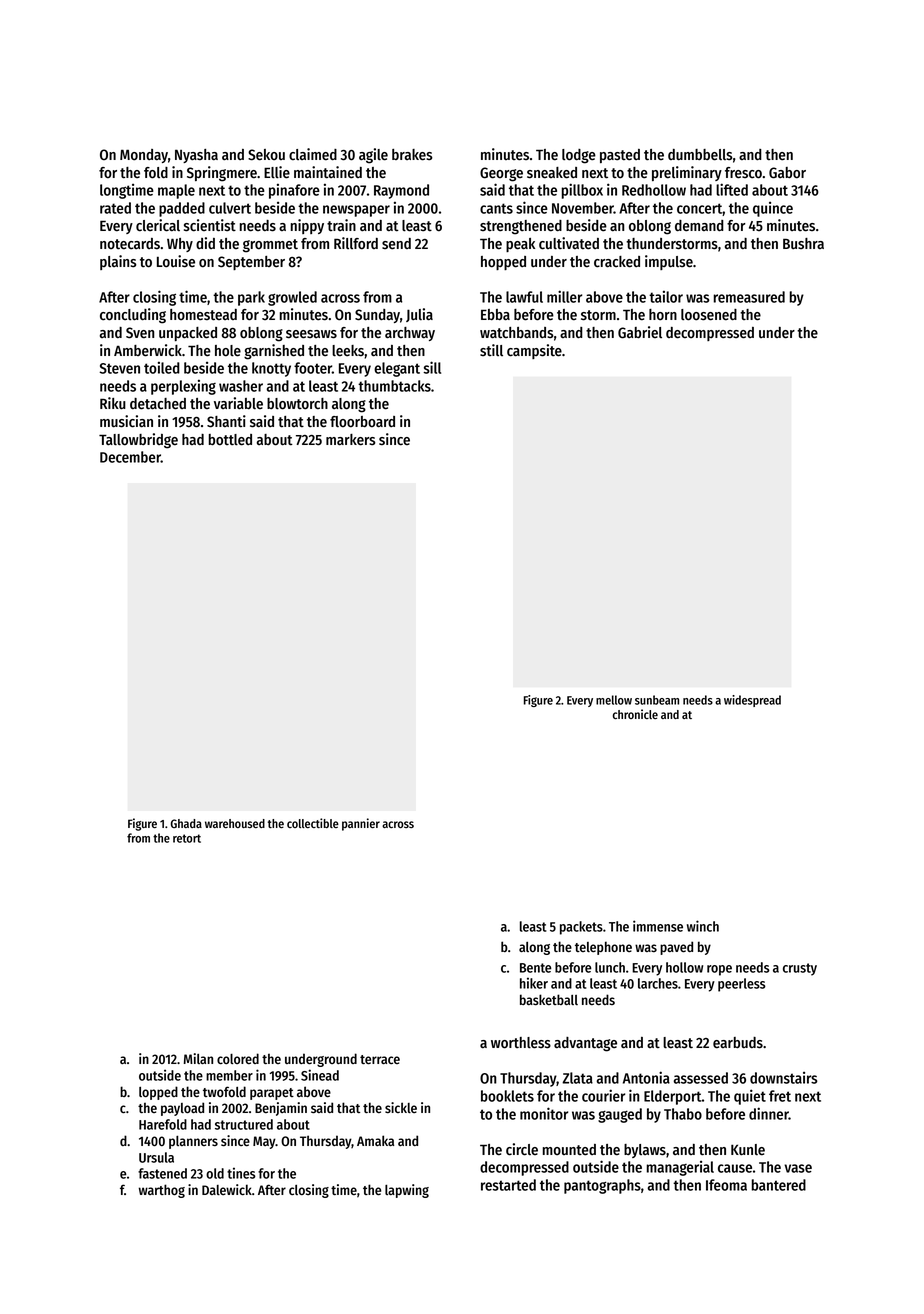 This page has width=924, height=1314. I want to click on plains, so click(118, 262).
